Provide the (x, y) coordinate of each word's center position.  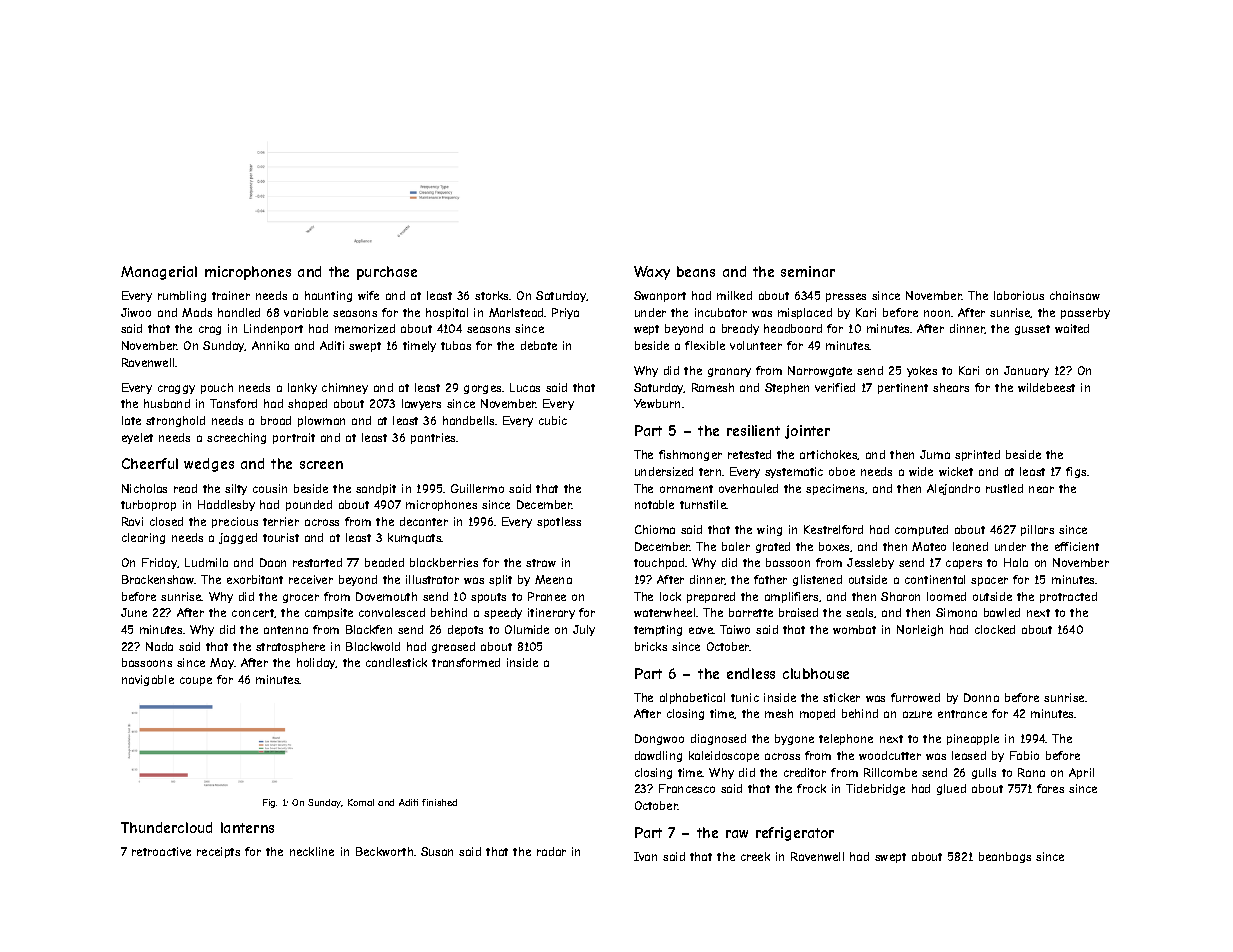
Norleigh (920, 630)
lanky (302, 388)
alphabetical (692, 698)
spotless (559, 522)
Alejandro (953, 489)
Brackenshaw (158, 579)
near (1041, 489)
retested (749, 454)
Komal (361, 802)
